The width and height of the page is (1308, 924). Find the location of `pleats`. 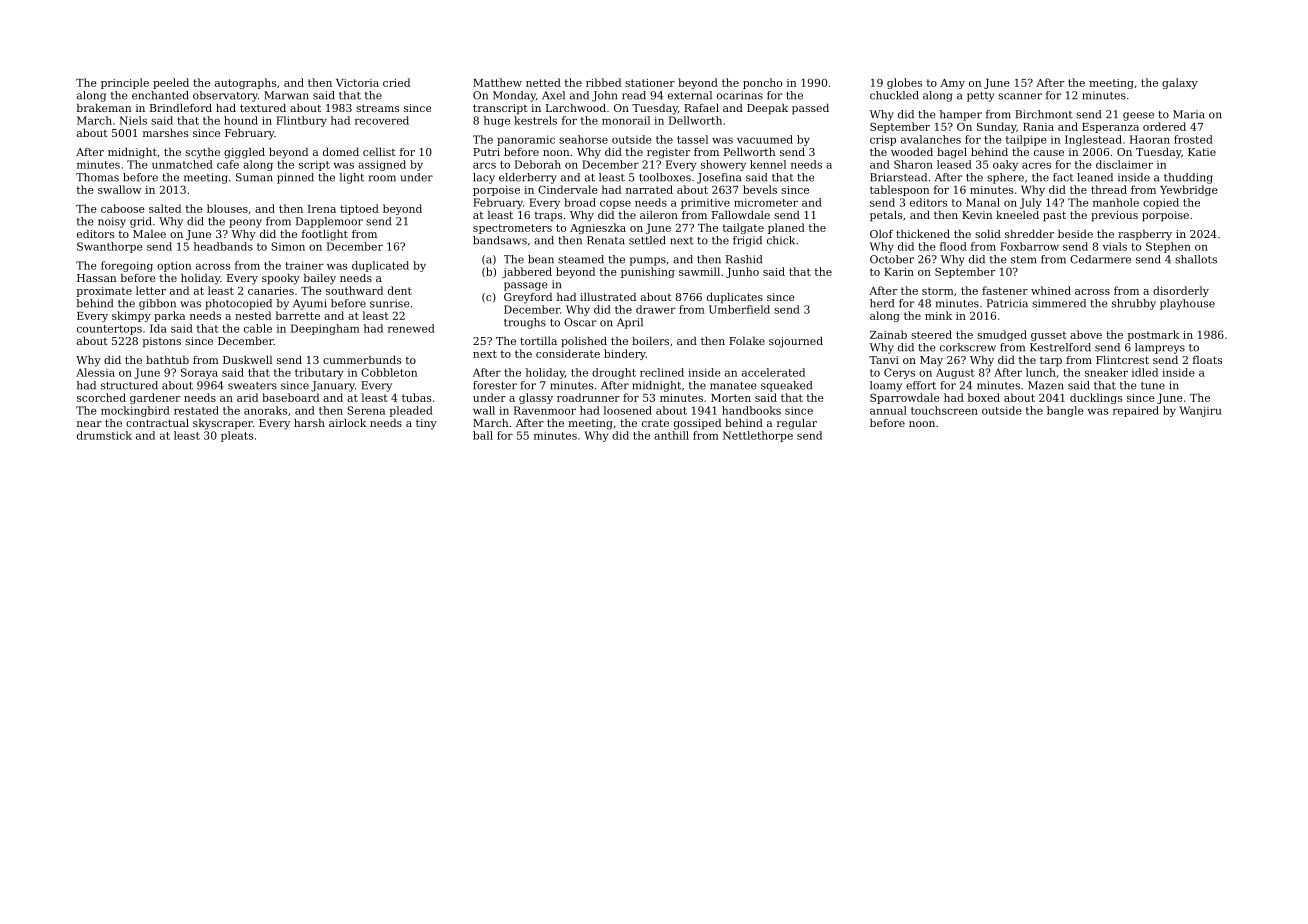

pleats is located at coordinates (237, 436).
